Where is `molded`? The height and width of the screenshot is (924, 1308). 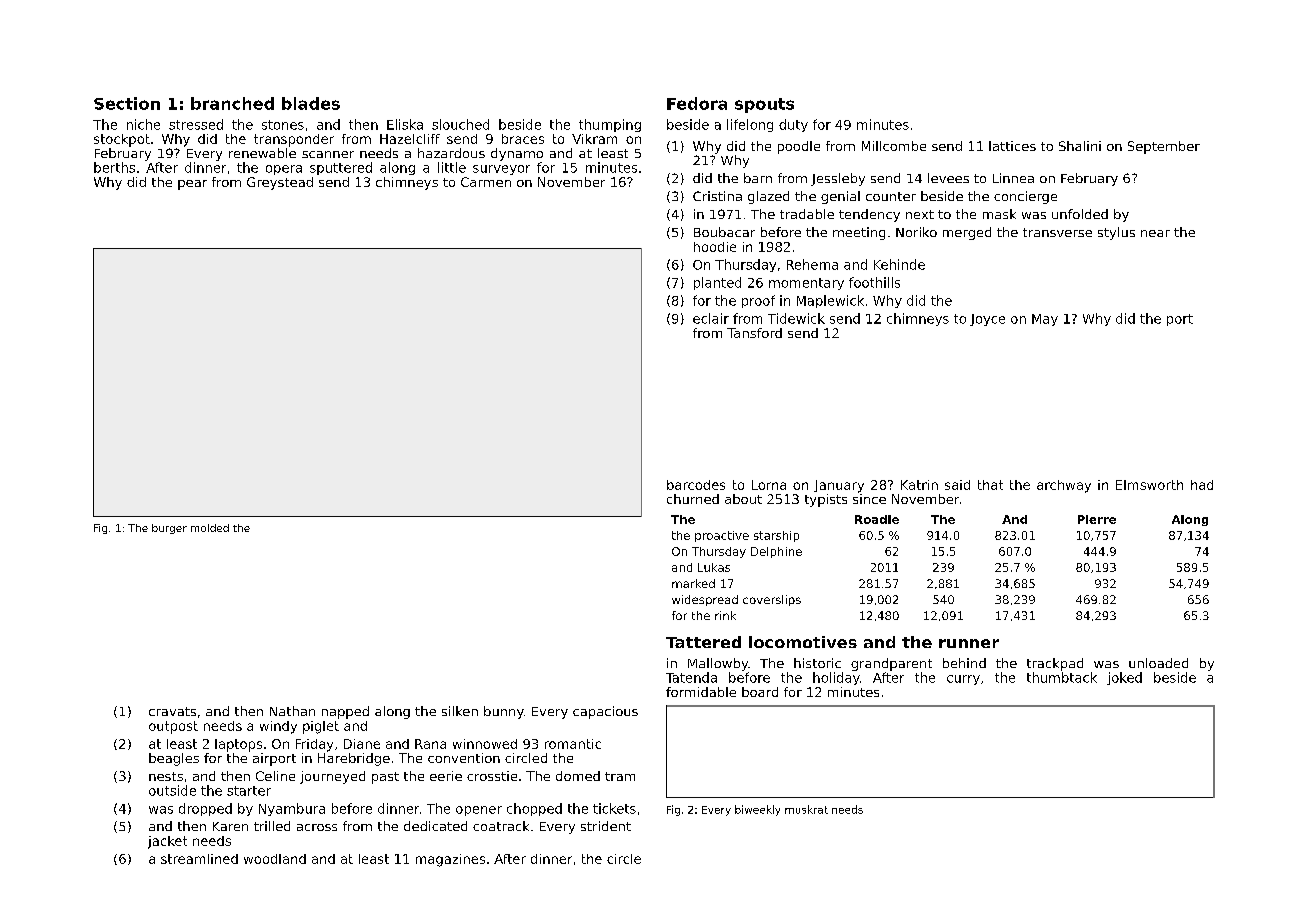
molded is located at coordinates (210, 528).
